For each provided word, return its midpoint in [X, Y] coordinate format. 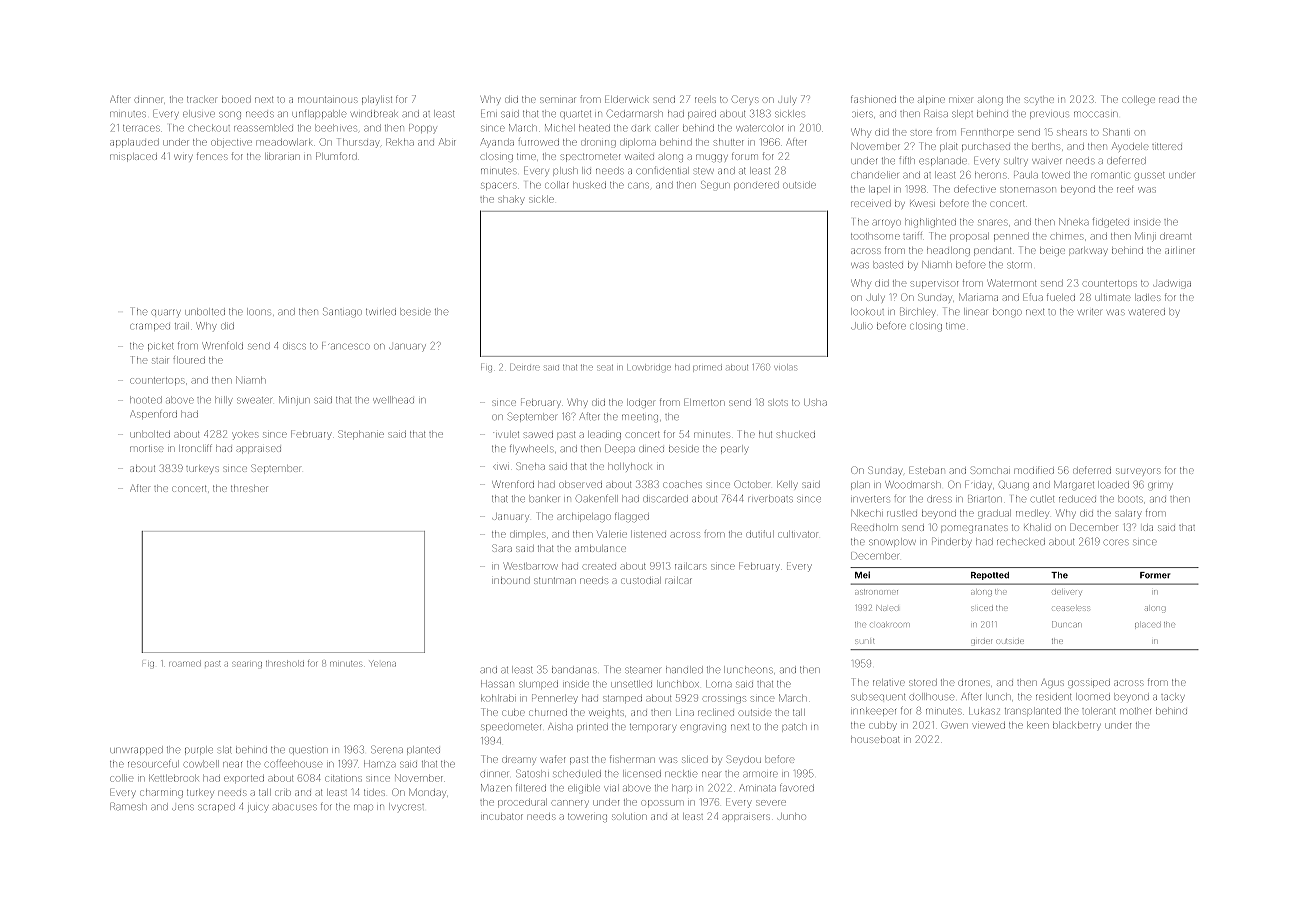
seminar [558, 100]
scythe [1039, 101]
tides [374, 793]
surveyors [1138, 471]
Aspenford [154, 414]
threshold [285, 663]
